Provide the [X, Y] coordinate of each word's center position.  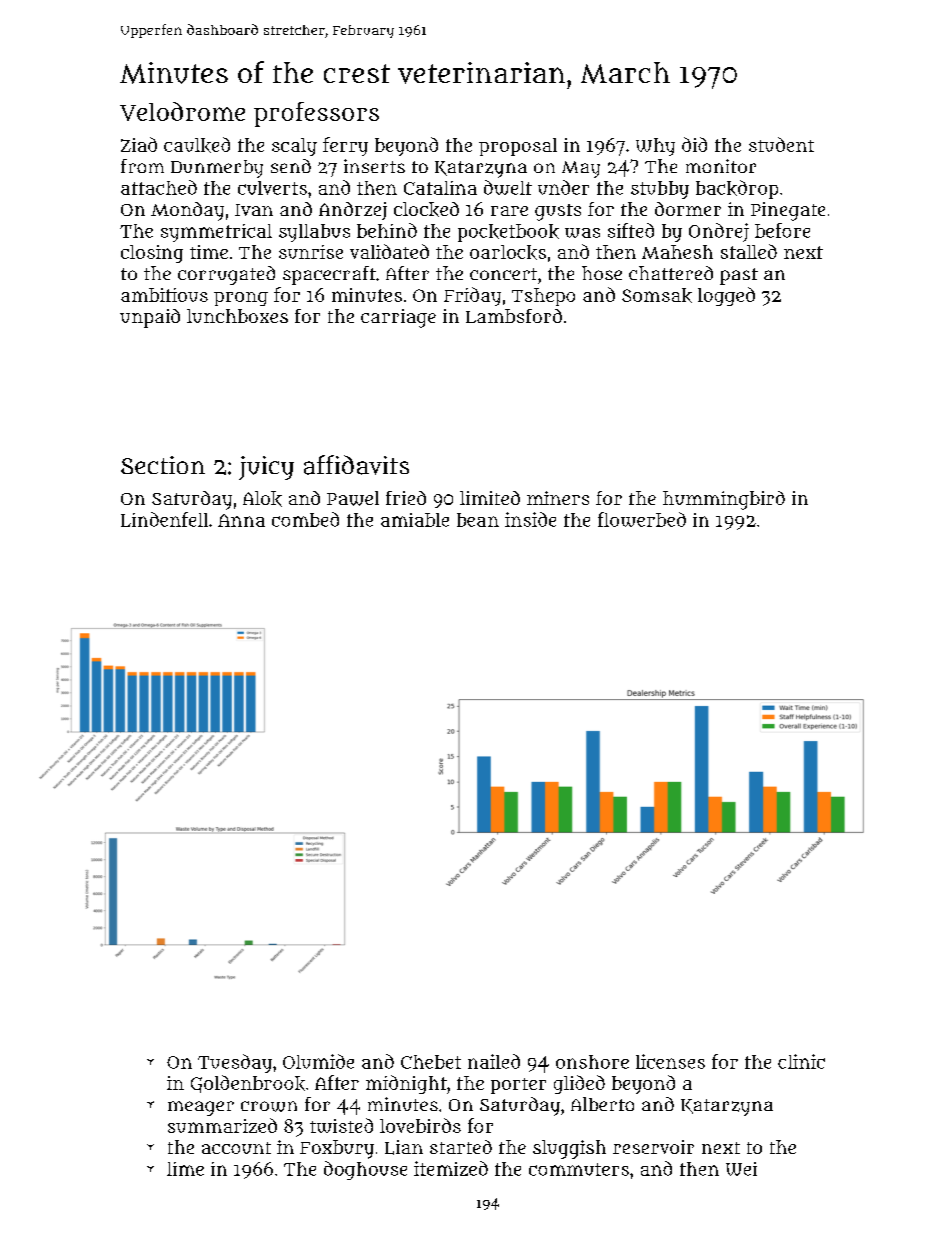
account [236, 1148]
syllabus [314, 233]
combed [305, 519]
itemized [451, 1168]
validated [389, 251]
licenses [670, 1061]
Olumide [318, 1061]
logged [726, 296]
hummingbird [724, 500]
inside [530, 519]
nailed [494, 1061]
